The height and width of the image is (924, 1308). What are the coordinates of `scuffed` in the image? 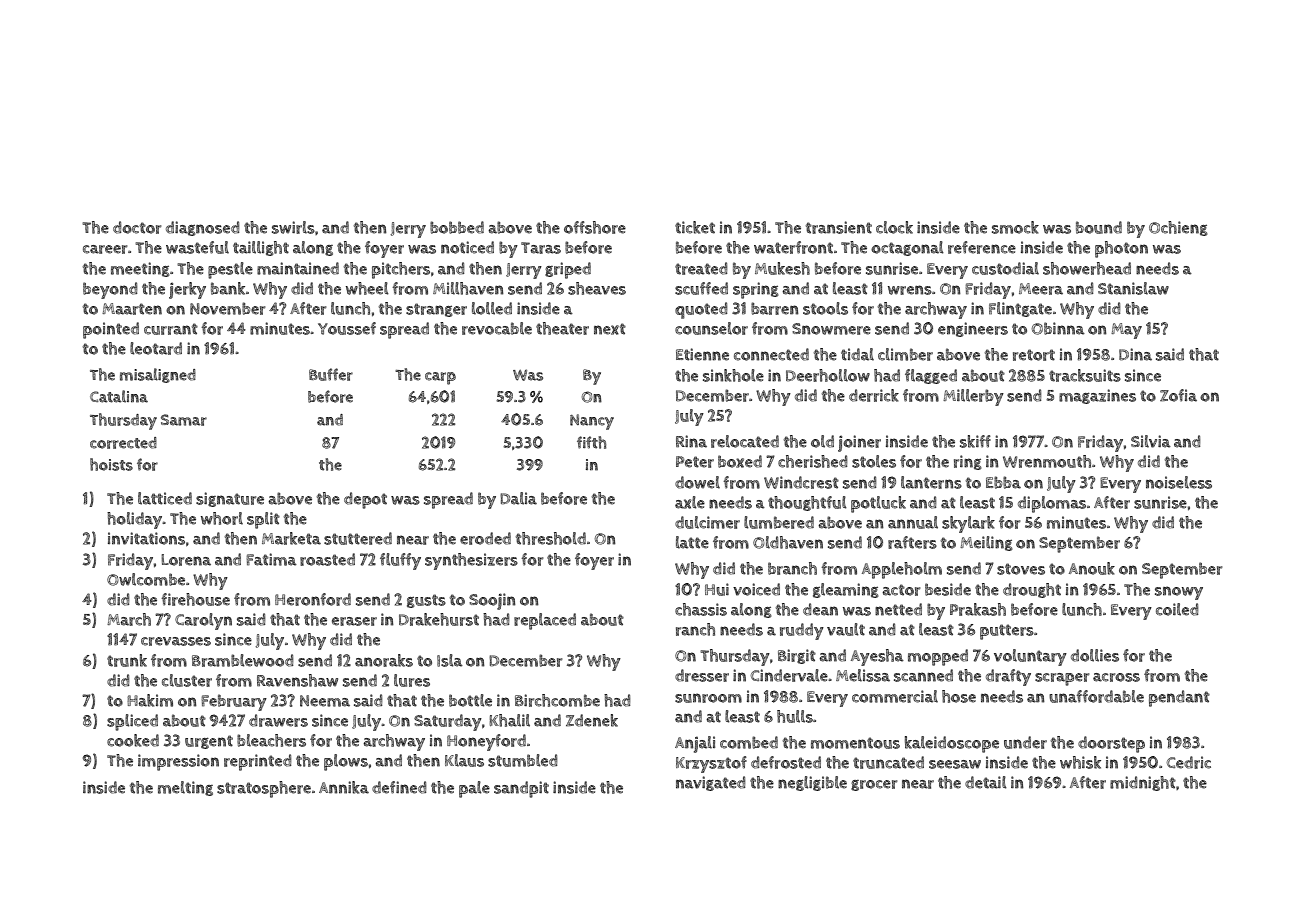 It's located at (701, 288).
